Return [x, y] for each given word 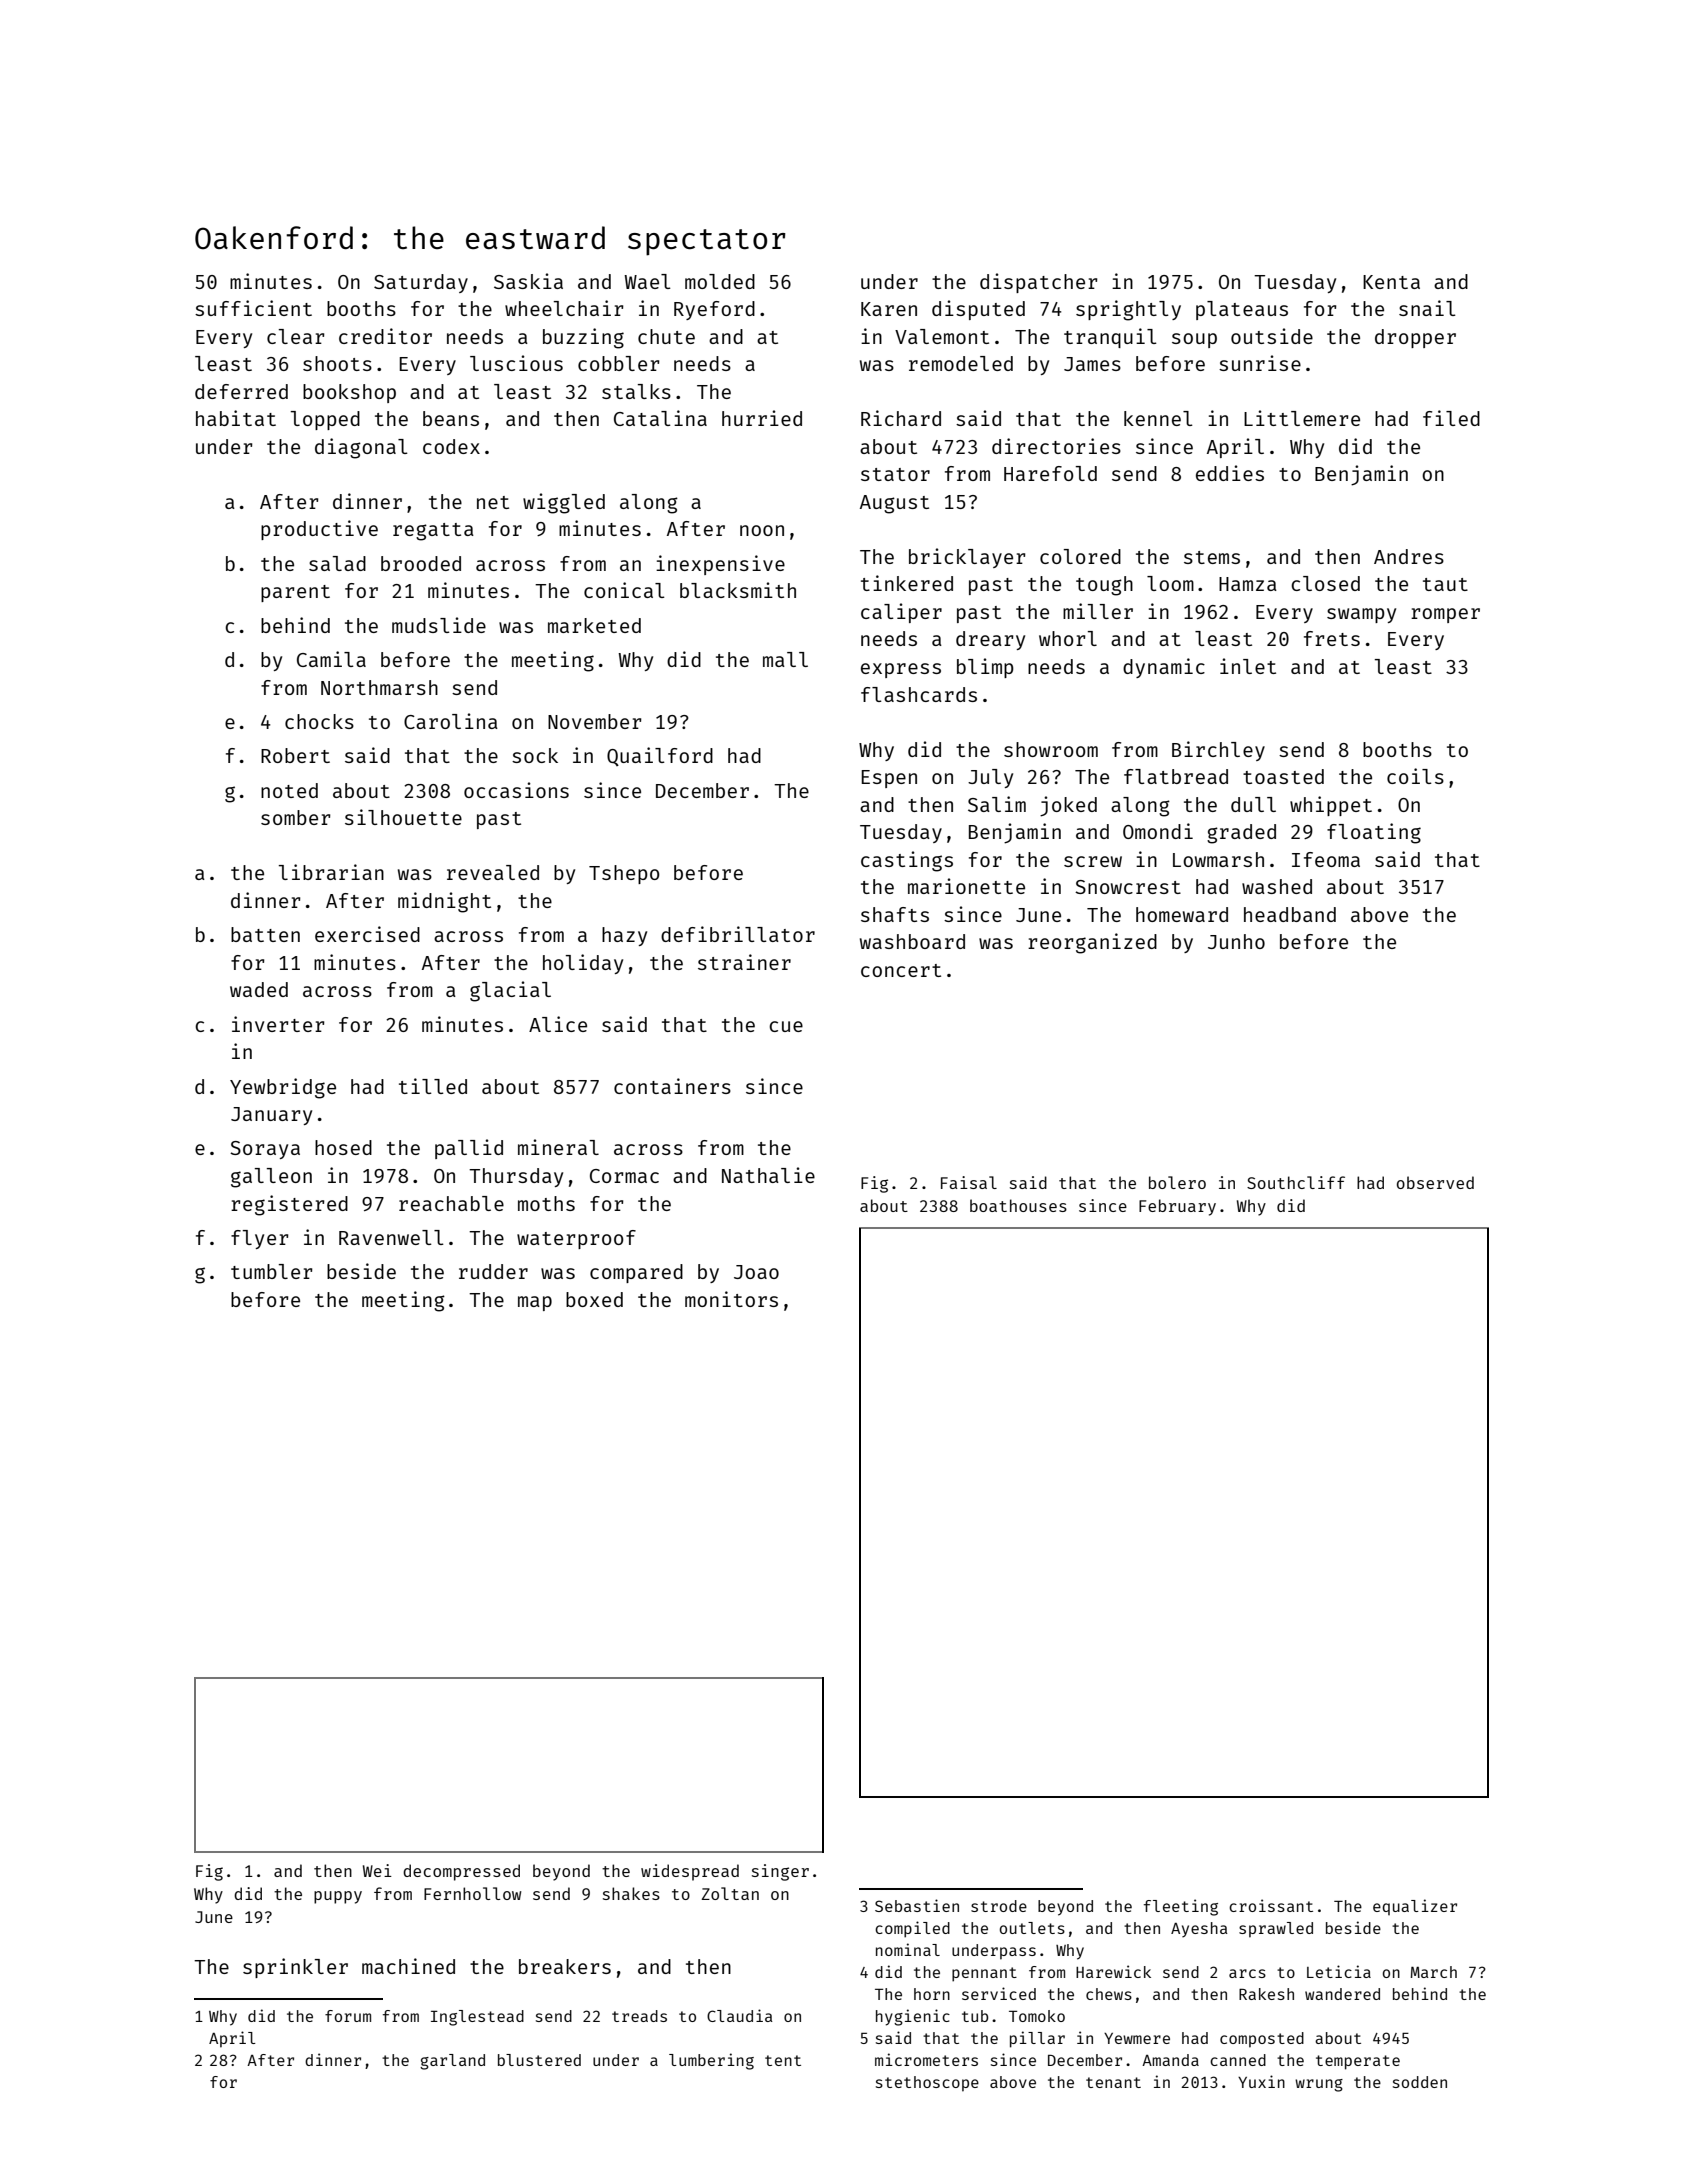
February [1177, 1207]
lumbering [711, 2061]
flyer [260, 1239]
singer [780, 1872]
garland [452, 2062]
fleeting [1181, 1907]
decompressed [461, 1872]
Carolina [451, 721]
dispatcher [1039, 283]
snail [1427, 308]
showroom [1051, 749]
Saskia [528, 281]
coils [1415, 776]
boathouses [1018, 1205]
